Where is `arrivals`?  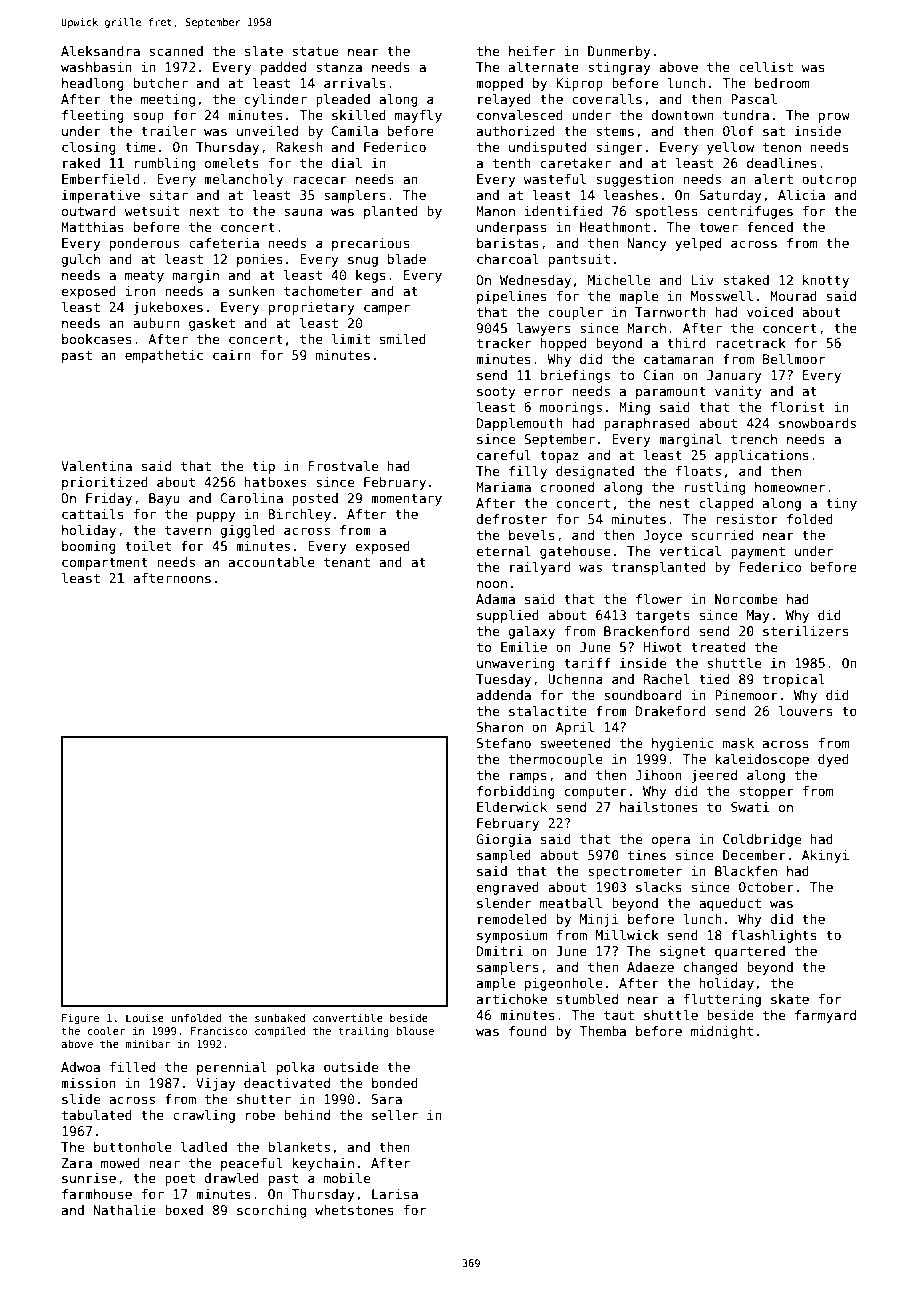 arrivals is located at coordinates (355, 83).
